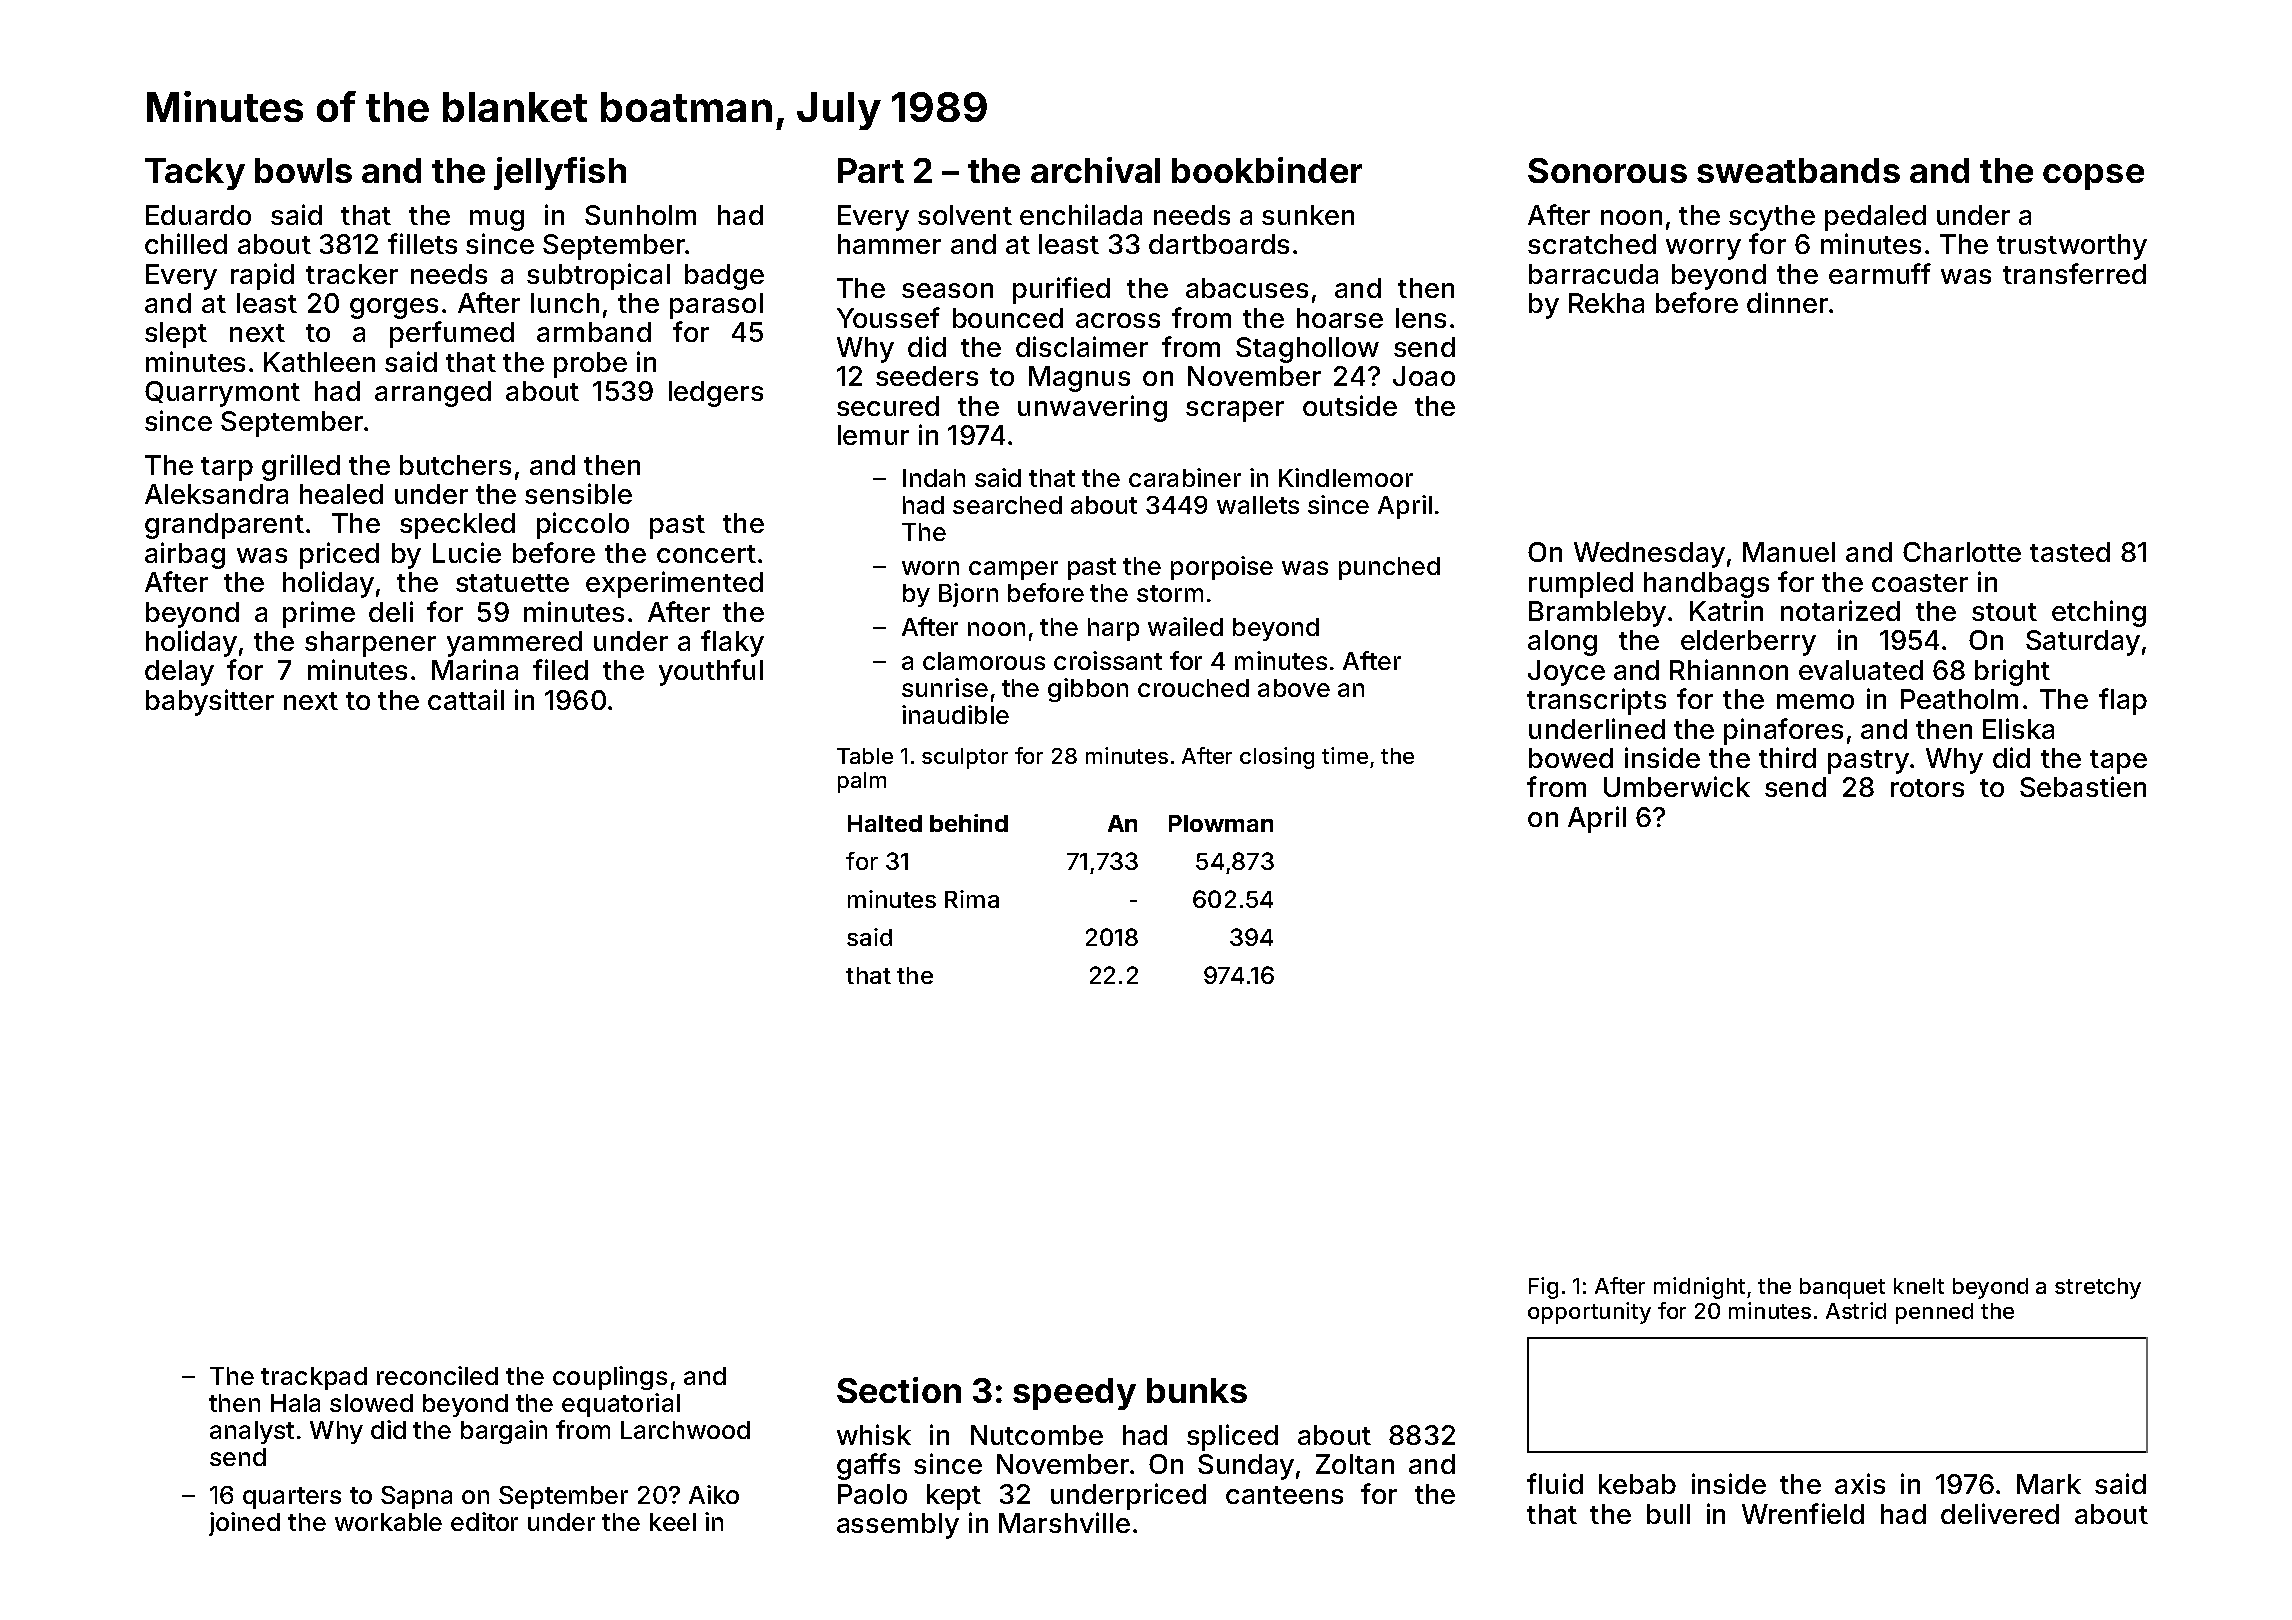 Image resolution: width=2292 pixels, height=1620 pixels. What do you see at coordinates (1597, 614) in the document?
I see `Brambleby` at bounding box center [1597, 614].
